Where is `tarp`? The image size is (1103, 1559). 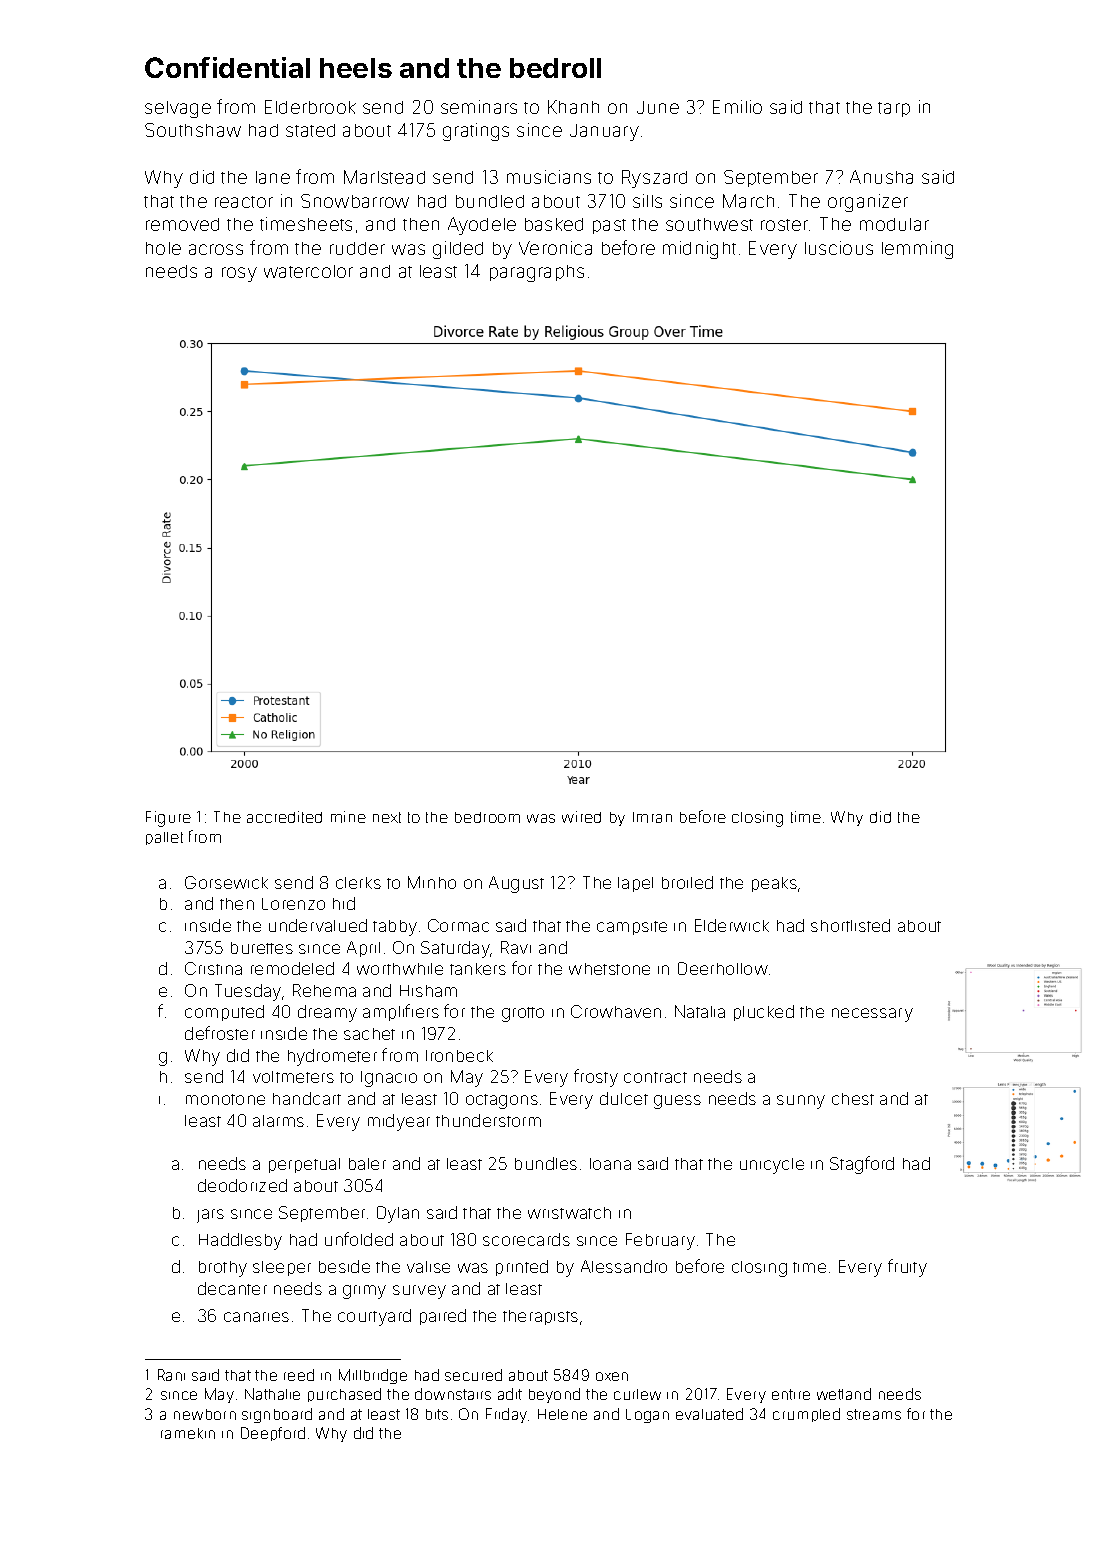
tarp is located at coordinates (894, 109).
